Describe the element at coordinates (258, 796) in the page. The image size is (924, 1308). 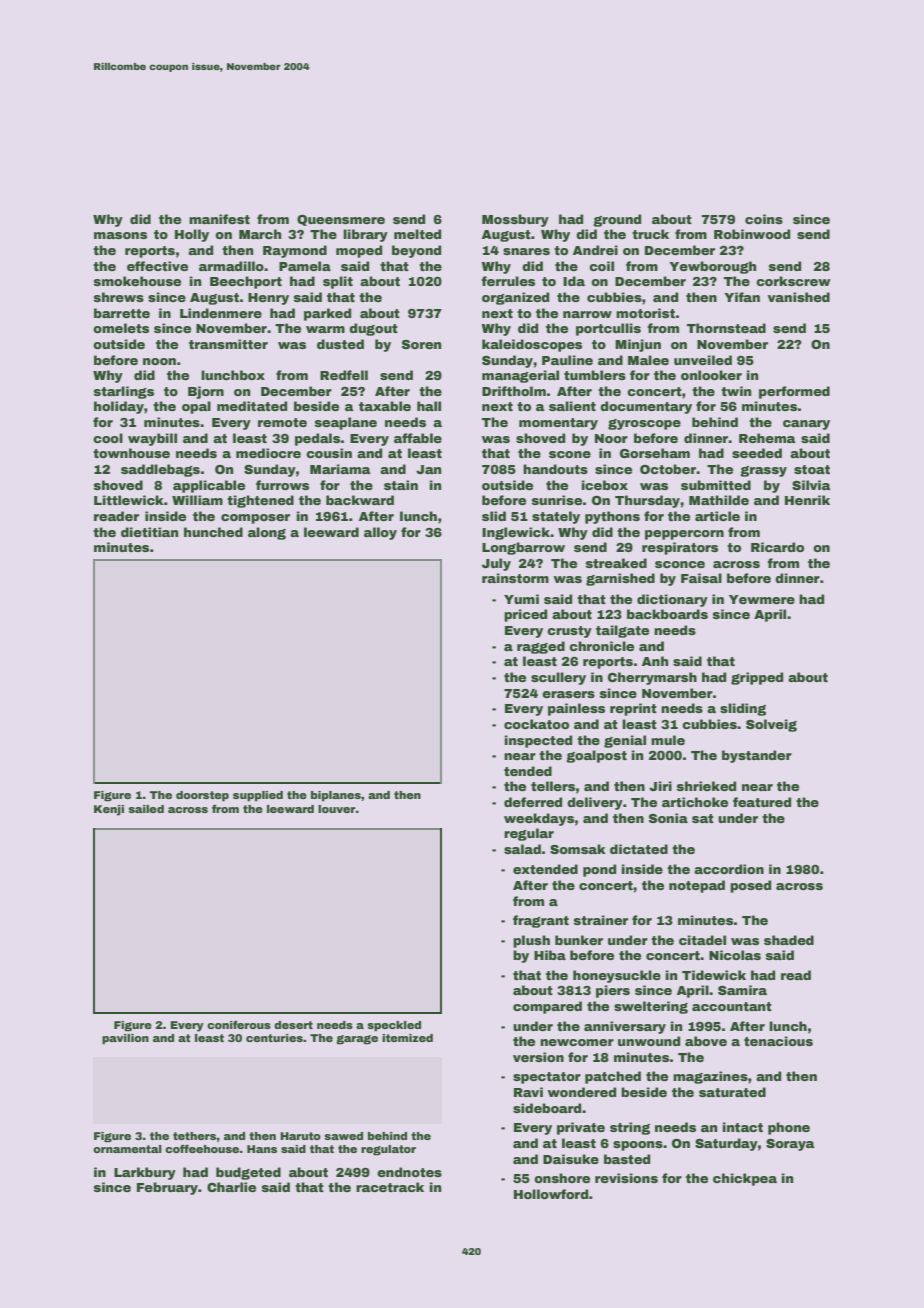
I see `supplied` at that location.
